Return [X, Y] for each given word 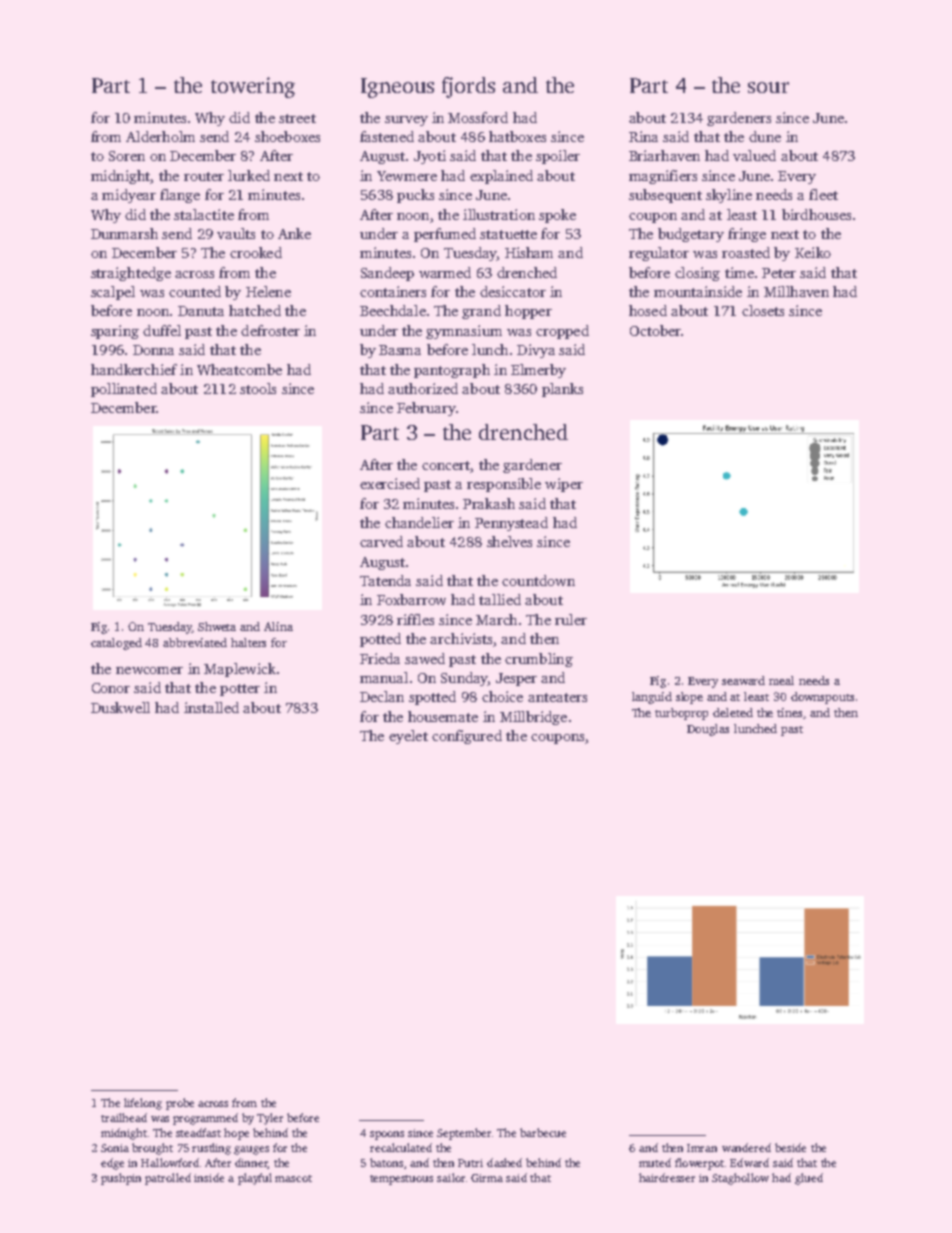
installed [211, 707]
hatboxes [517, 136]
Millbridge [533, 718]
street [297, 118]
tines [789, 712]
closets [763, 310]
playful [255, 1179]
